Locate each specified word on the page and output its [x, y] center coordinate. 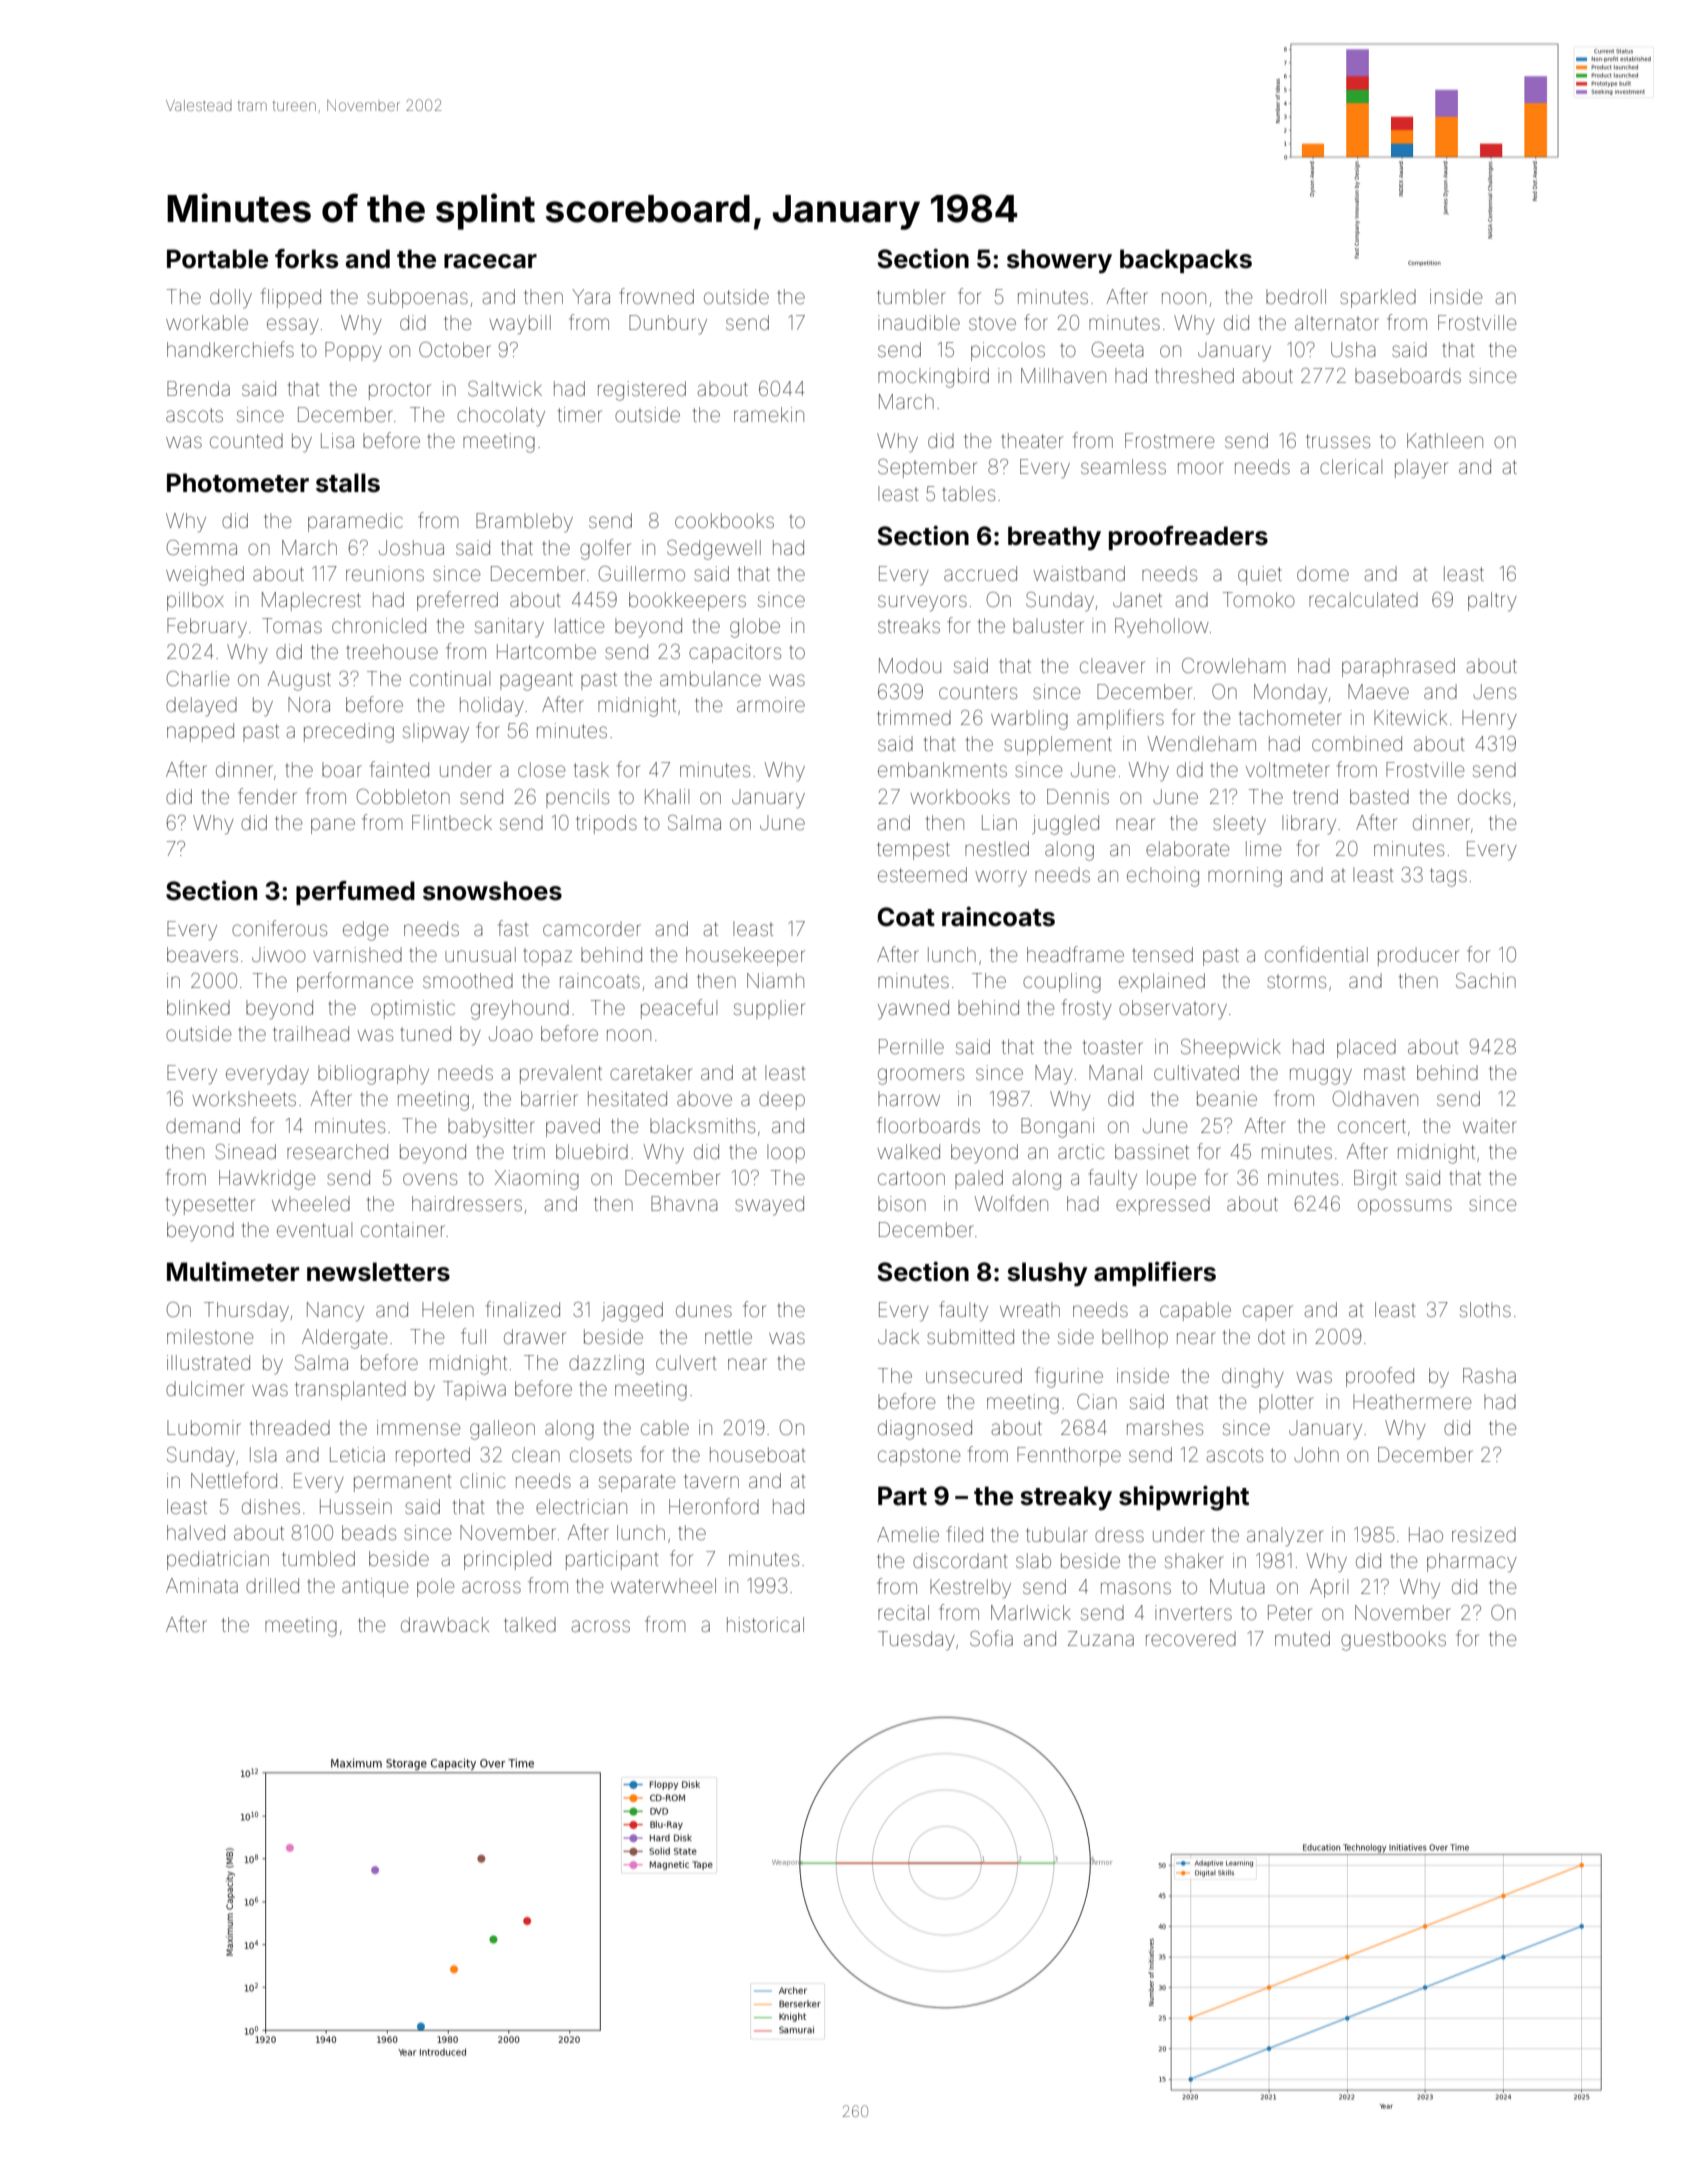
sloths [1485, 1309]
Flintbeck [452, 822]
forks [306, 259]
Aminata [202, 1585]
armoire [771, 704]
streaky [1066, 1498]
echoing [1163, 877]
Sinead [246, 1151]
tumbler [911, 296]
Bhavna [684, 1203]
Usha [1353, 349]
